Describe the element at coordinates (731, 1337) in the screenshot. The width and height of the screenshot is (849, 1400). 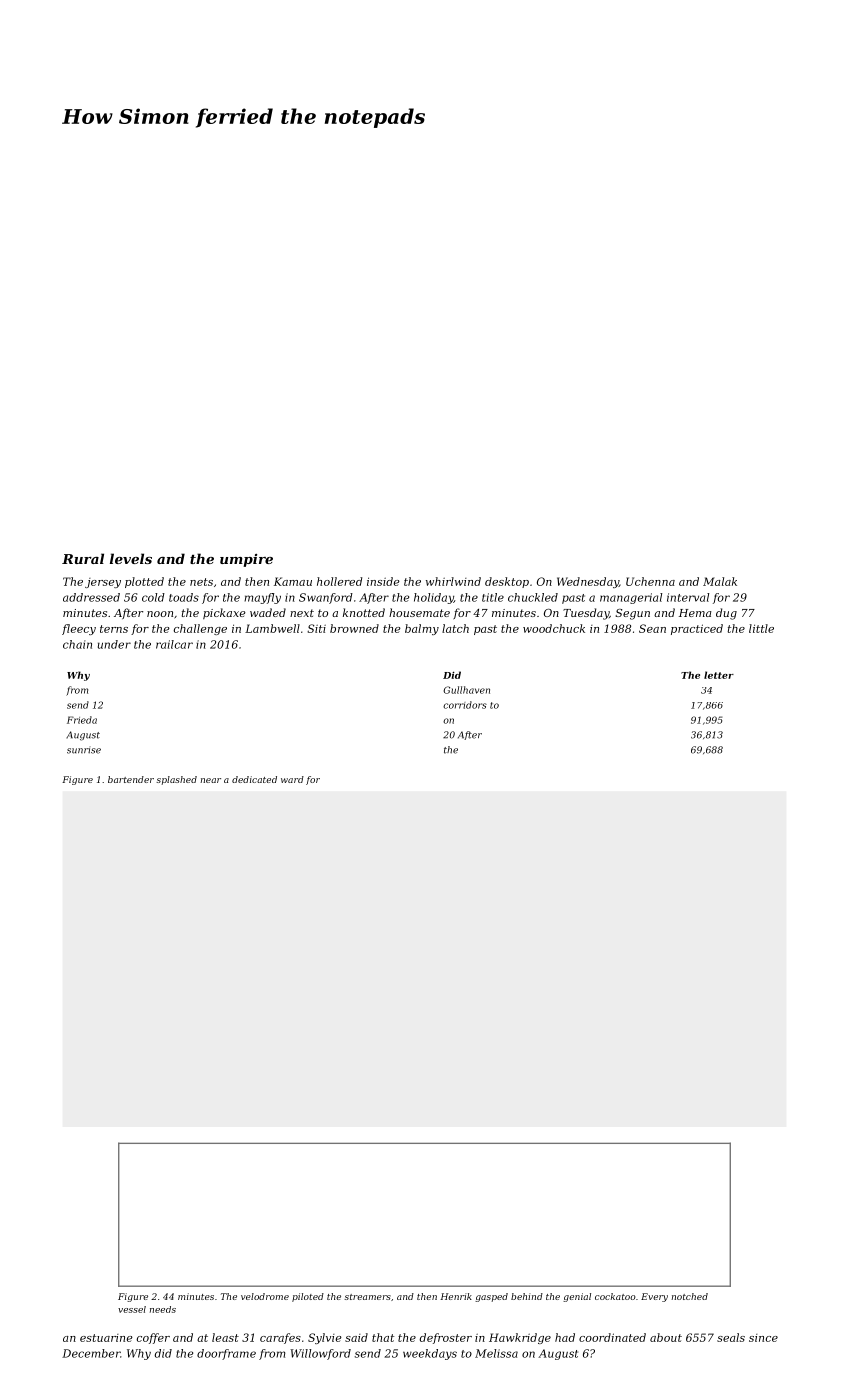
I see `seals` at that location.
